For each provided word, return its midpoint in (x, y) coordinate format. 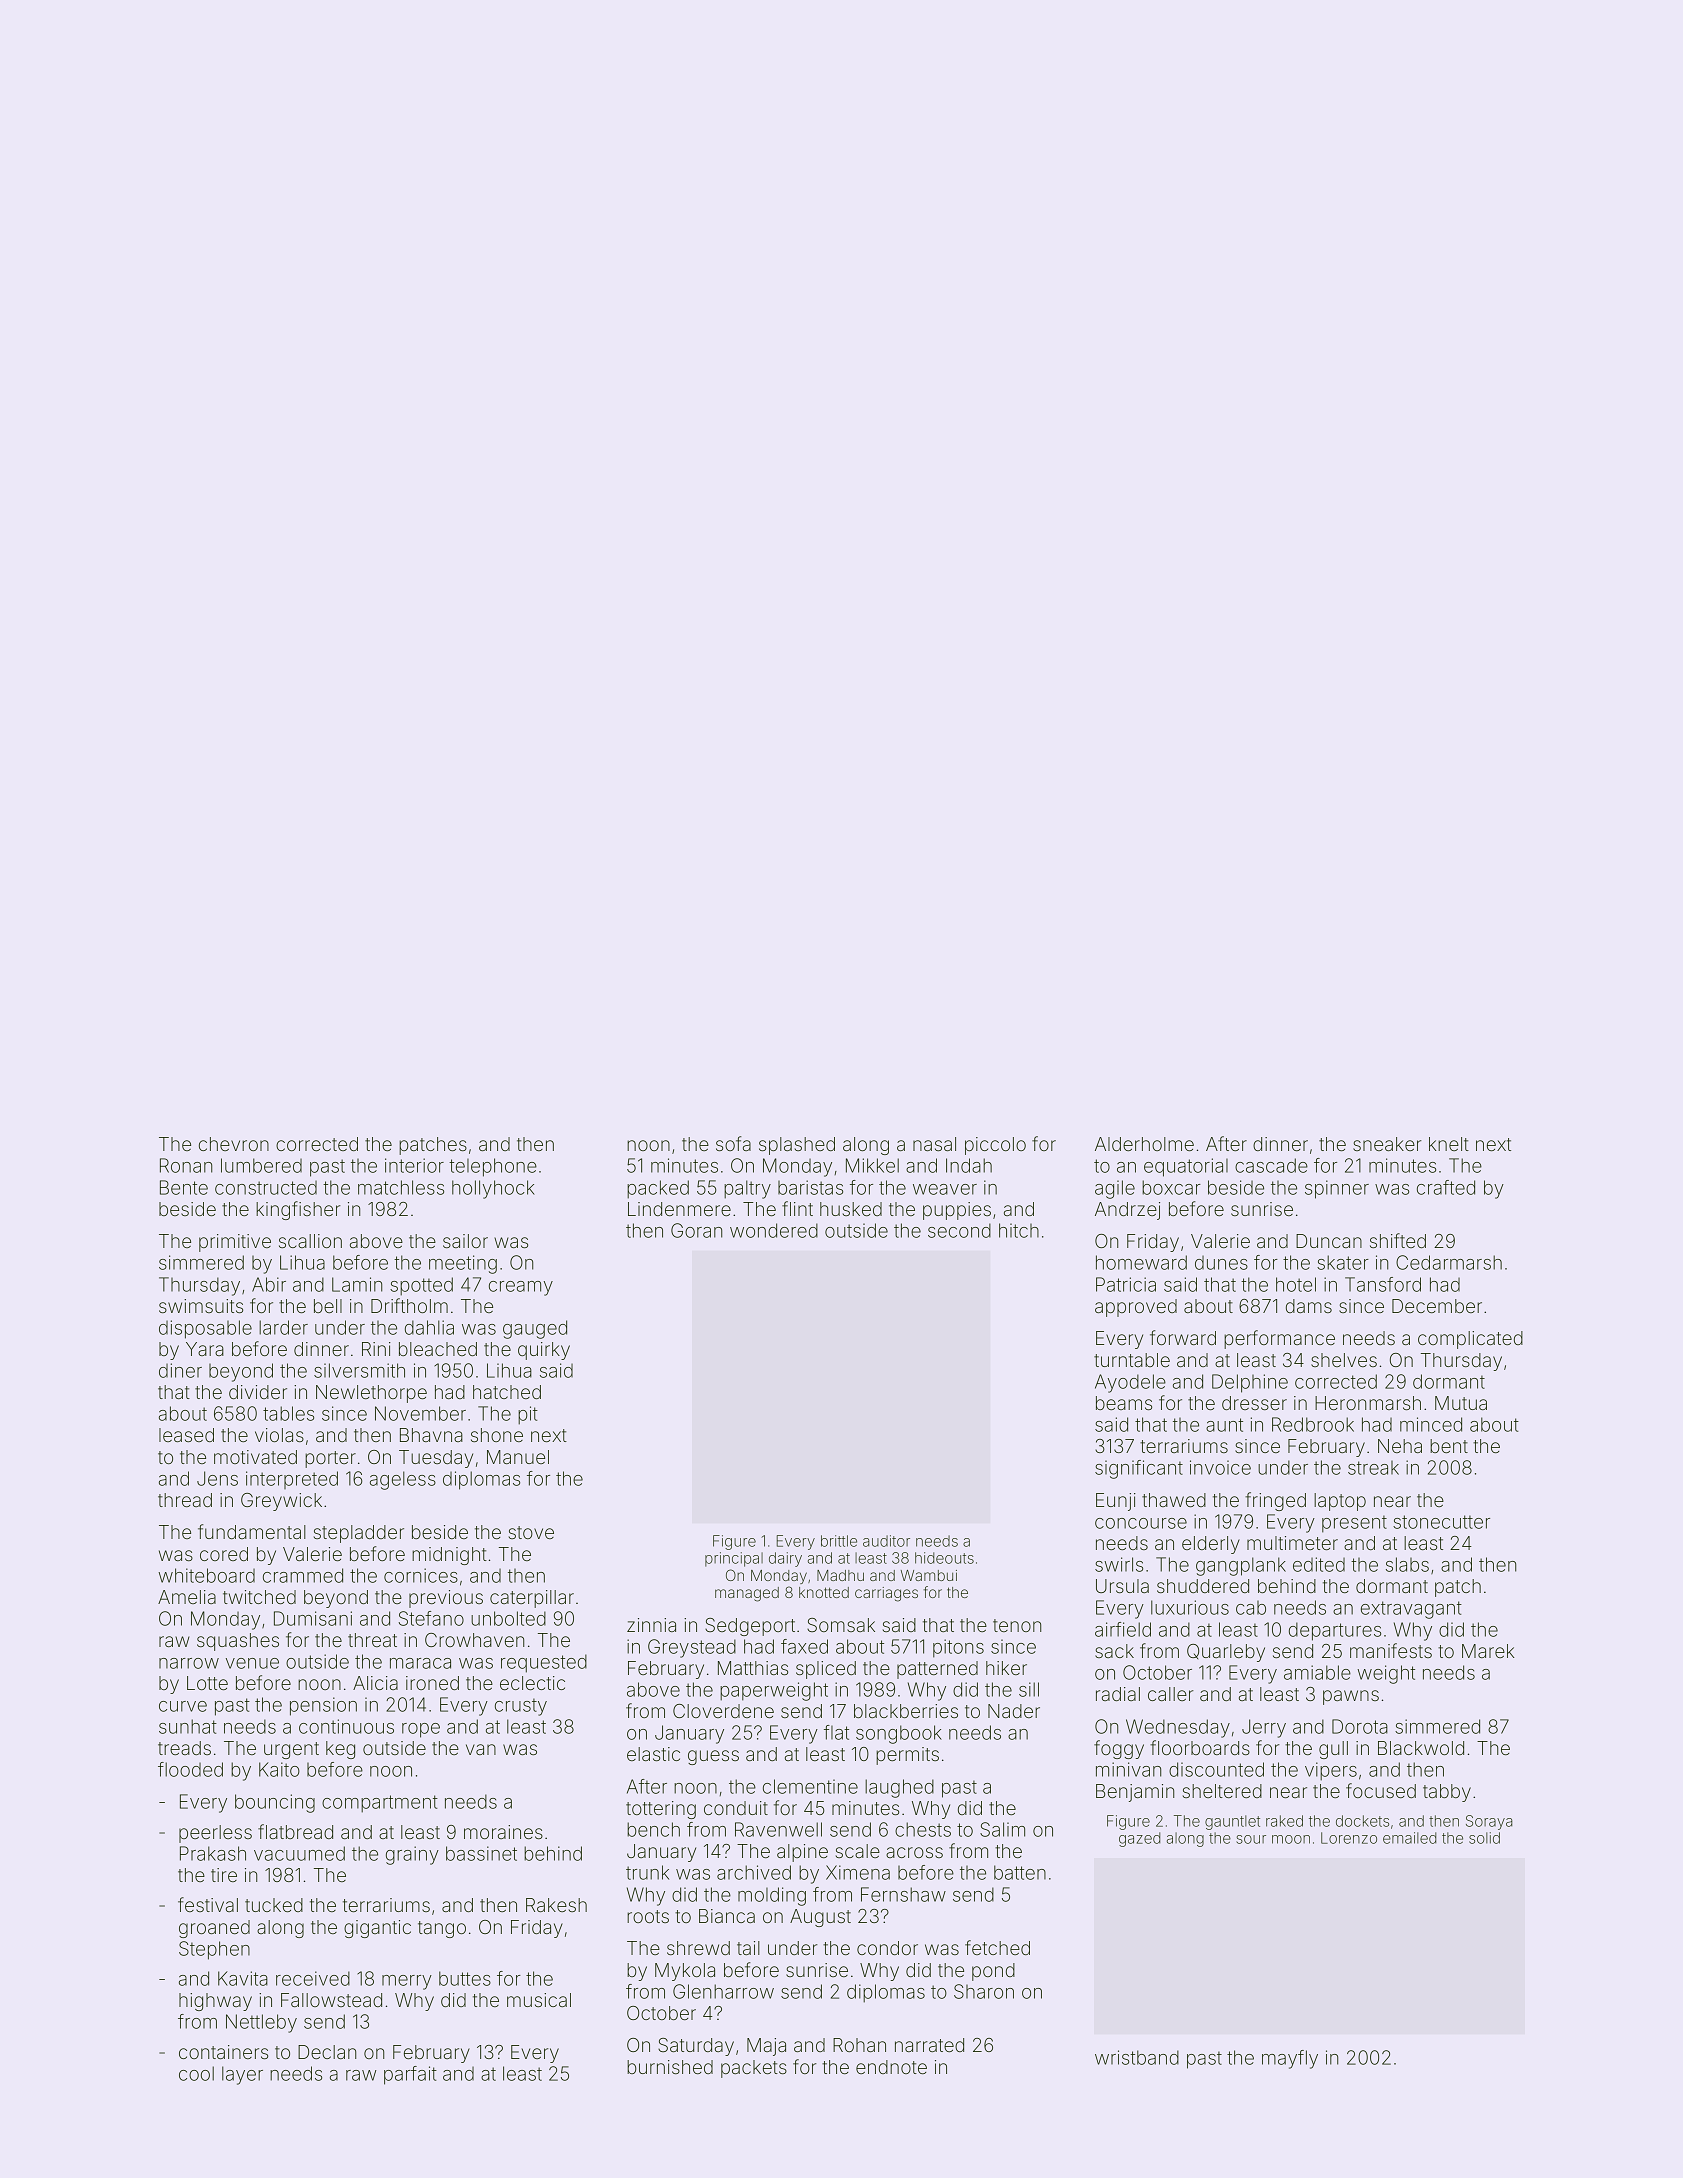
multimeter (1292, 1543)
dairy (785, 1559)
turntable (1132, 1360)
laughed (899, 1788)
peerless (215, 1834)
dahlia (429, 1327)
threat (372, 1640)
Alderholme (1144, 1144)
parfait (410, 2075)
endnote (891, 2067)
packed (658, 1189)
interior (414, 1165)
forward (1183, 1337)
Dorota (1360, 1726)
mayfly (1290, 2059)
